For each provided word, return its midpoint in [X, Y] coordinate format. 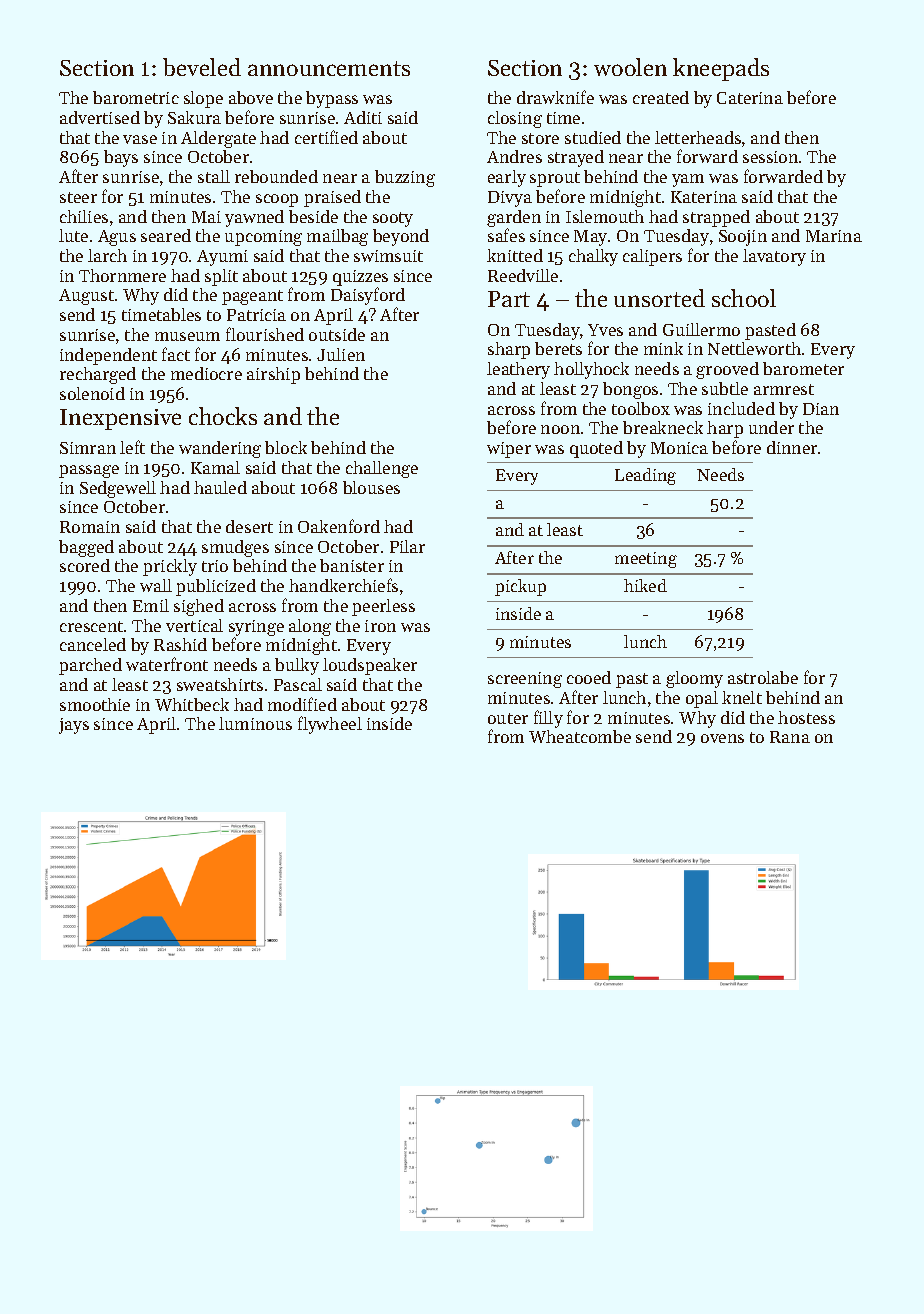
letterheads [698, 137]
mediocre [206, 373]
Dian [821, 409]
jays [74, 726]
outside [337, 334]
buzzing [405, 178]
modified [302, 704]
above [251, 97]
